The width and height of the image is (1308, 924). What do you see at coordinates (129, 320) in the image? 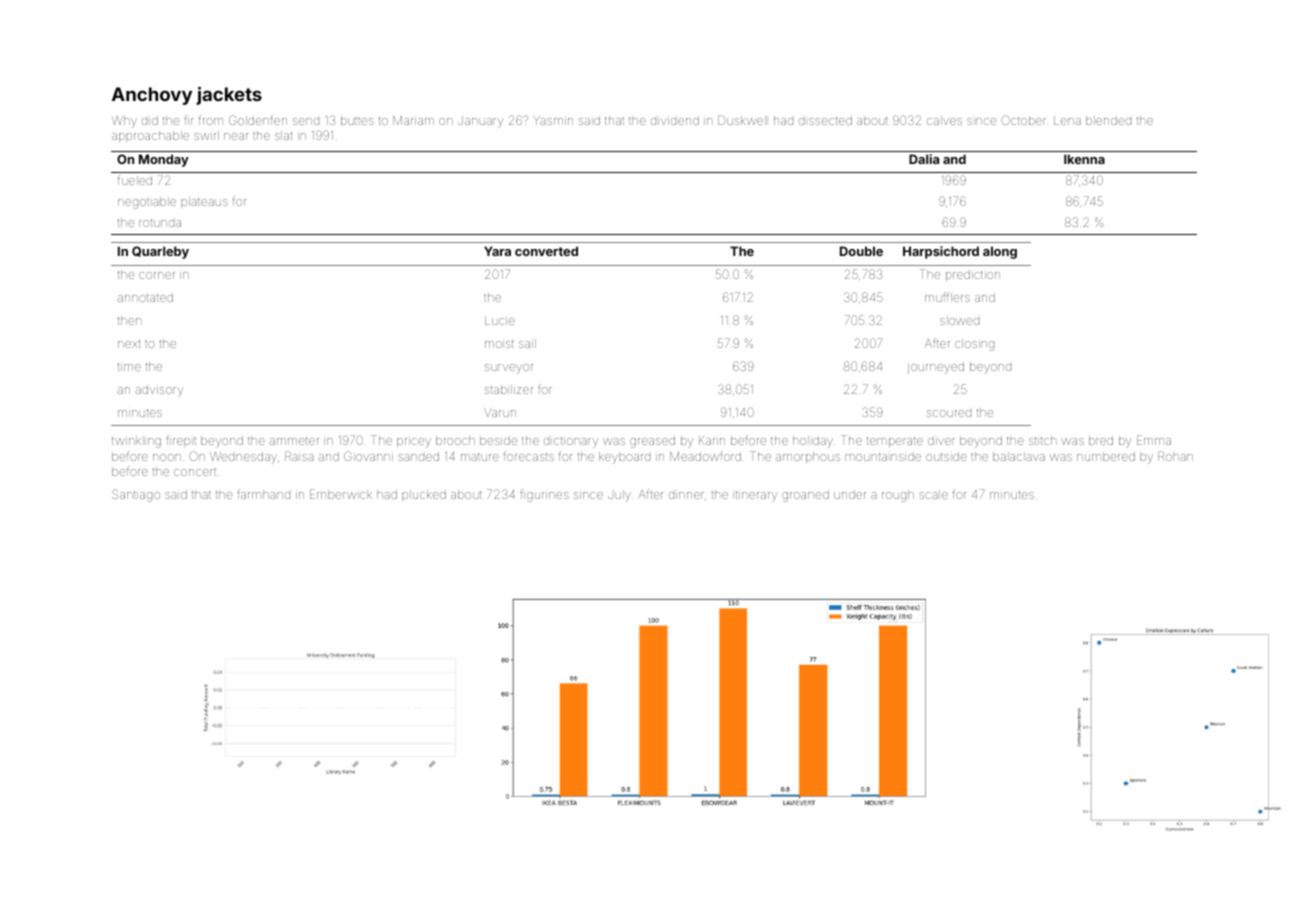
I see `then` at bounding box center [129, 320].
